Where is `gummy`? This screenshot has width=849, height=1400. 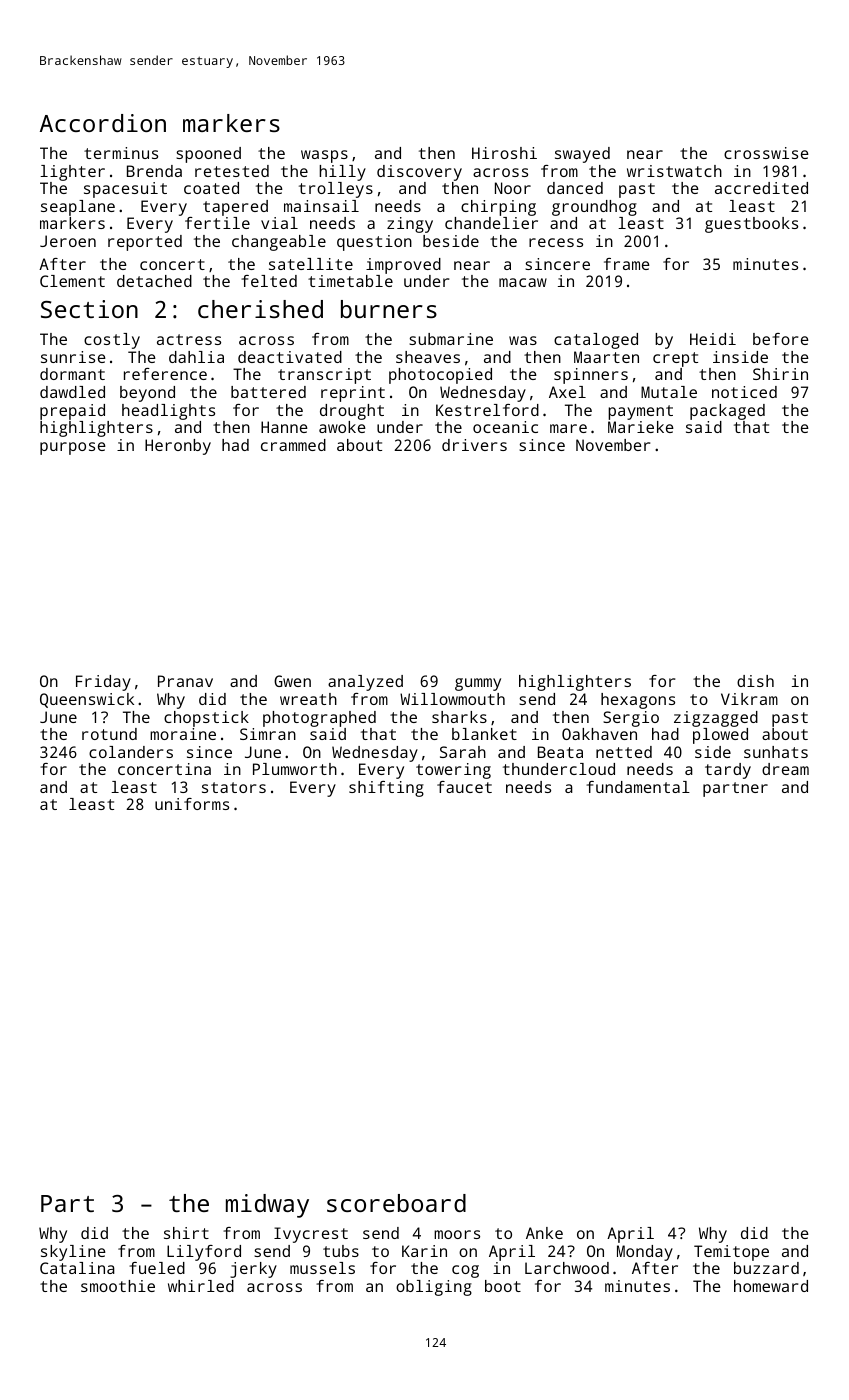 gummy is located at coordinates (478, 684).
